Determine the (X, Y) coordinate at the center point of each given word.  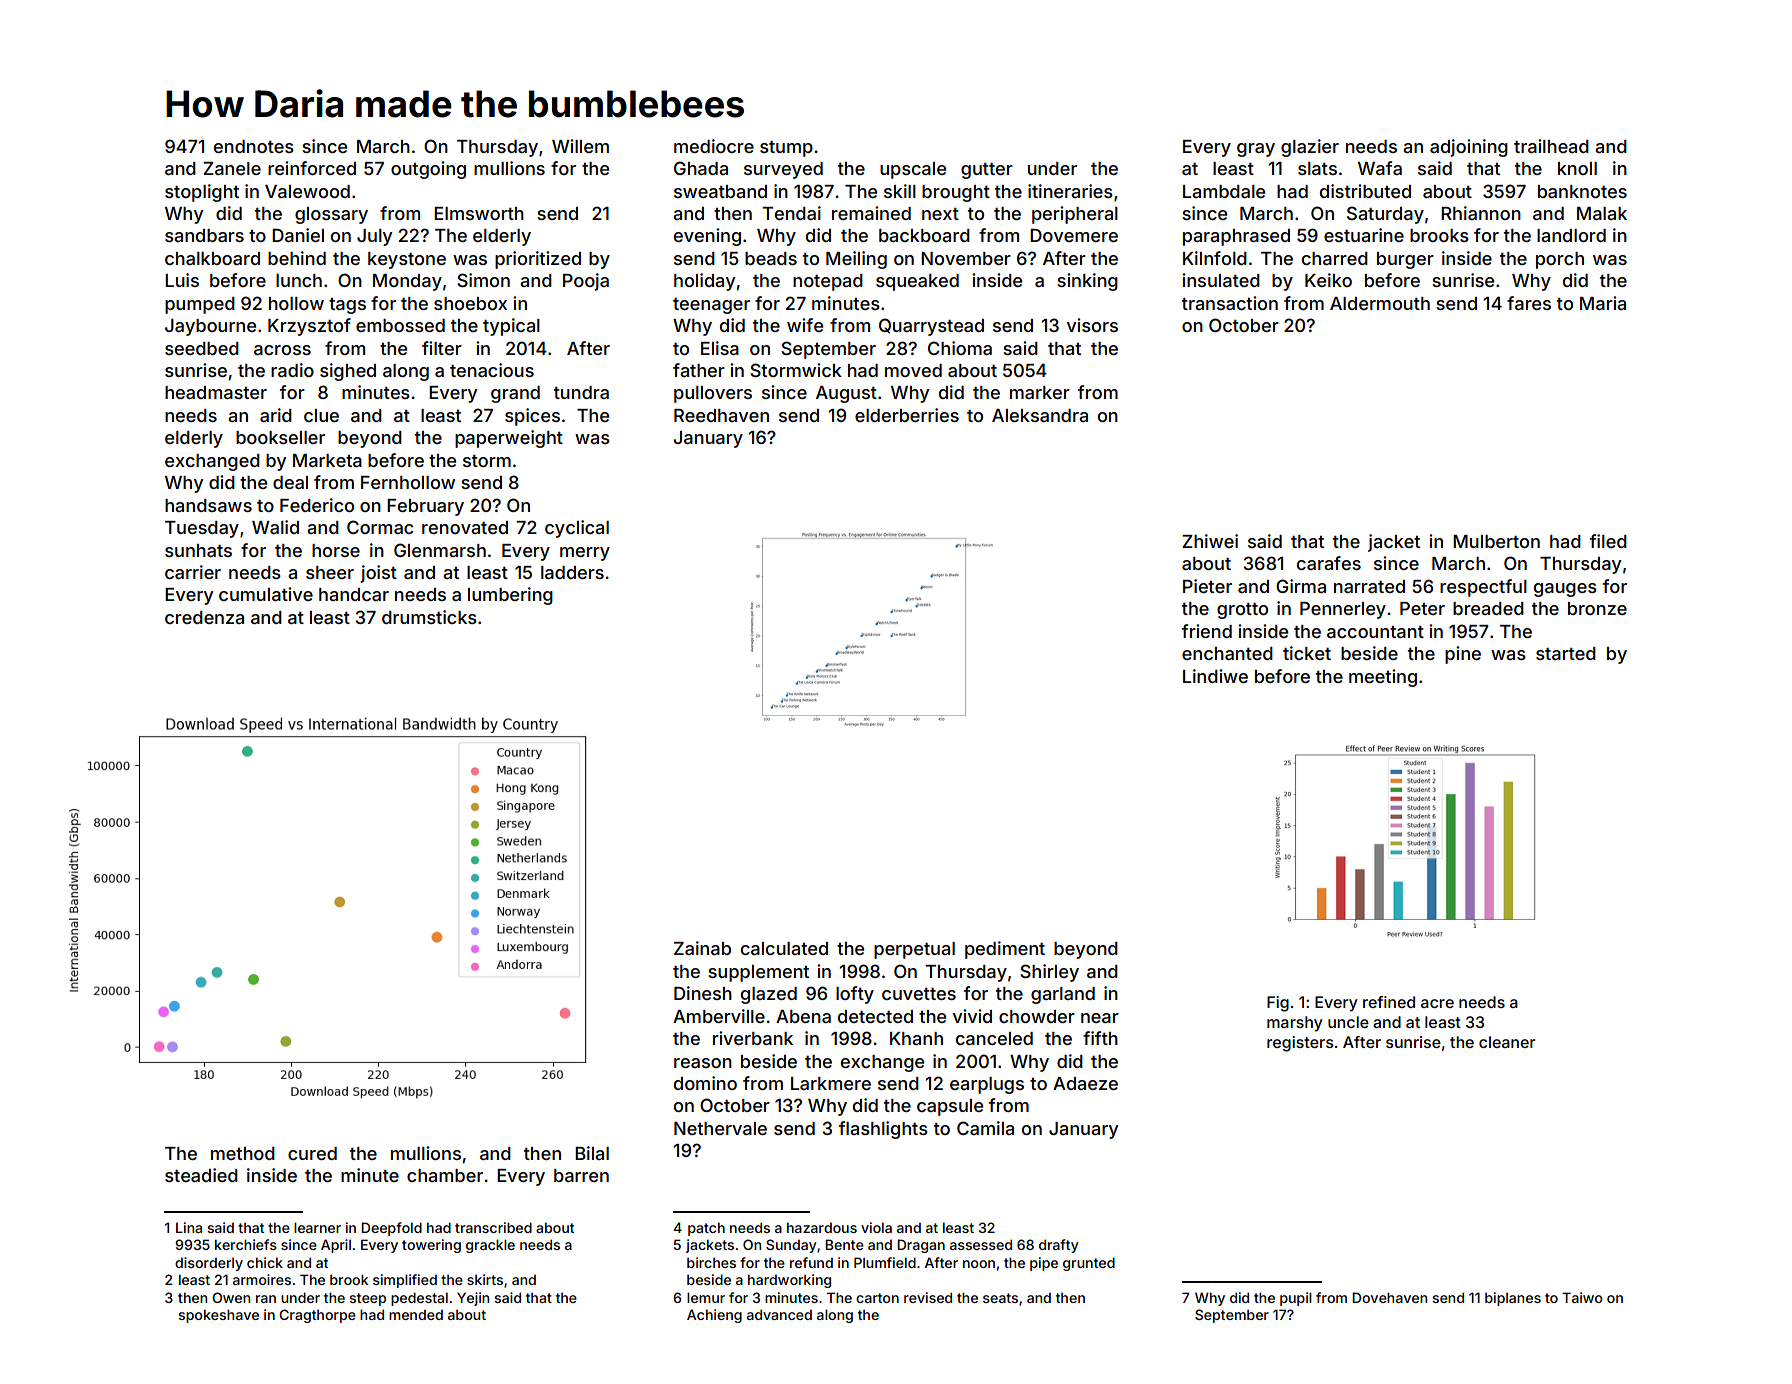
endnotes (254, 146)
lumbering (510, 596)
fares (1529, 303)
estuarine (1364, 235)
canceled (994, 1038)
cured (312, 1153)
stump (786, 149)
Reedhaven (721, 415)
